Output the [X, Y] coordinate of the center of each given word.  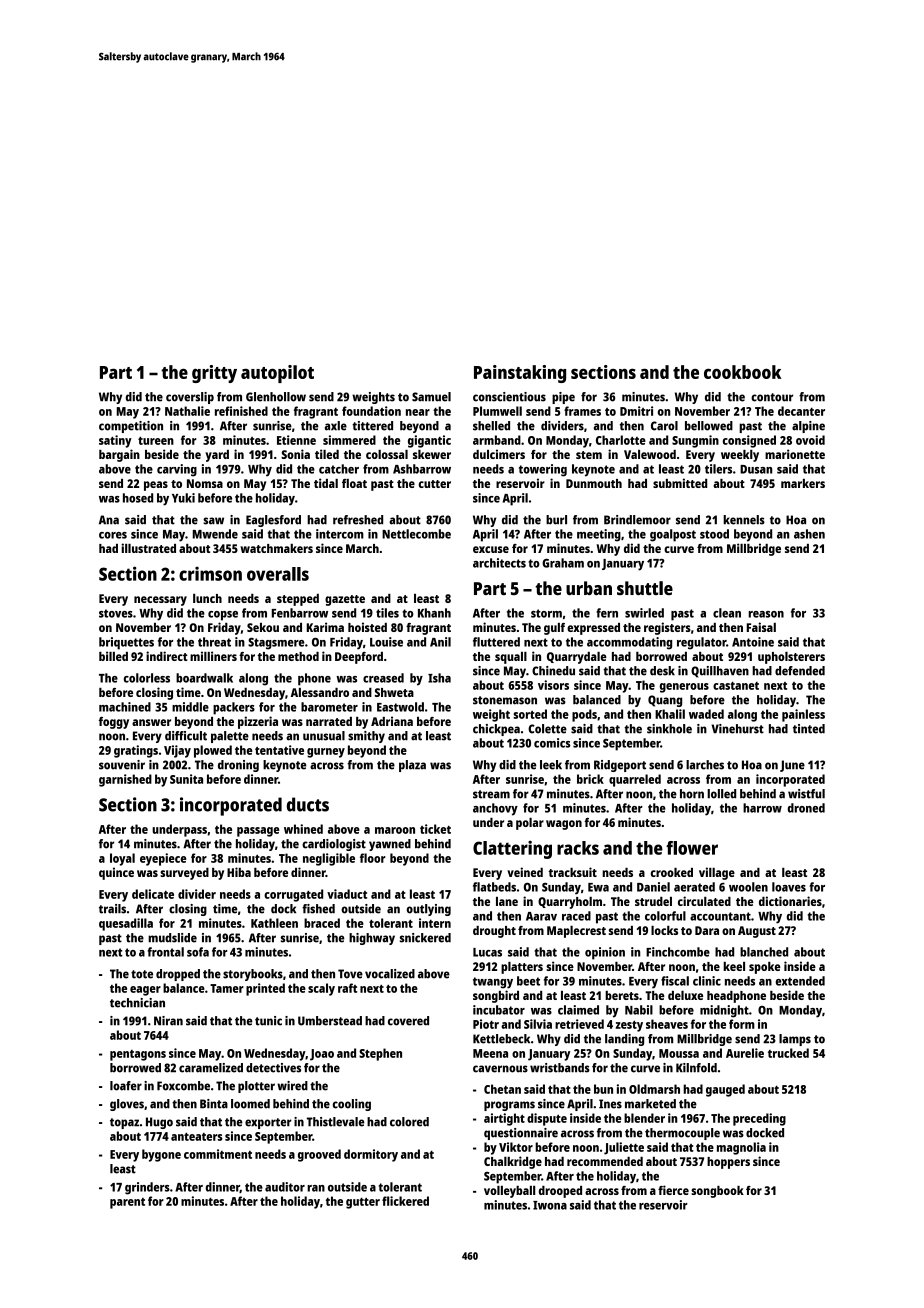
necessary [160, 601]
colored [409, 1122]
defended [800, 671]
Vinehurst [737, 729]
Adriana [392, 721]
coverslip [190, 398]
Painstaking [520, 374]
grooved [319, 1155]
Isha [439, 678]
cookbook [742, 372]
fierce [673, 1190]
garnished [125, 780]
